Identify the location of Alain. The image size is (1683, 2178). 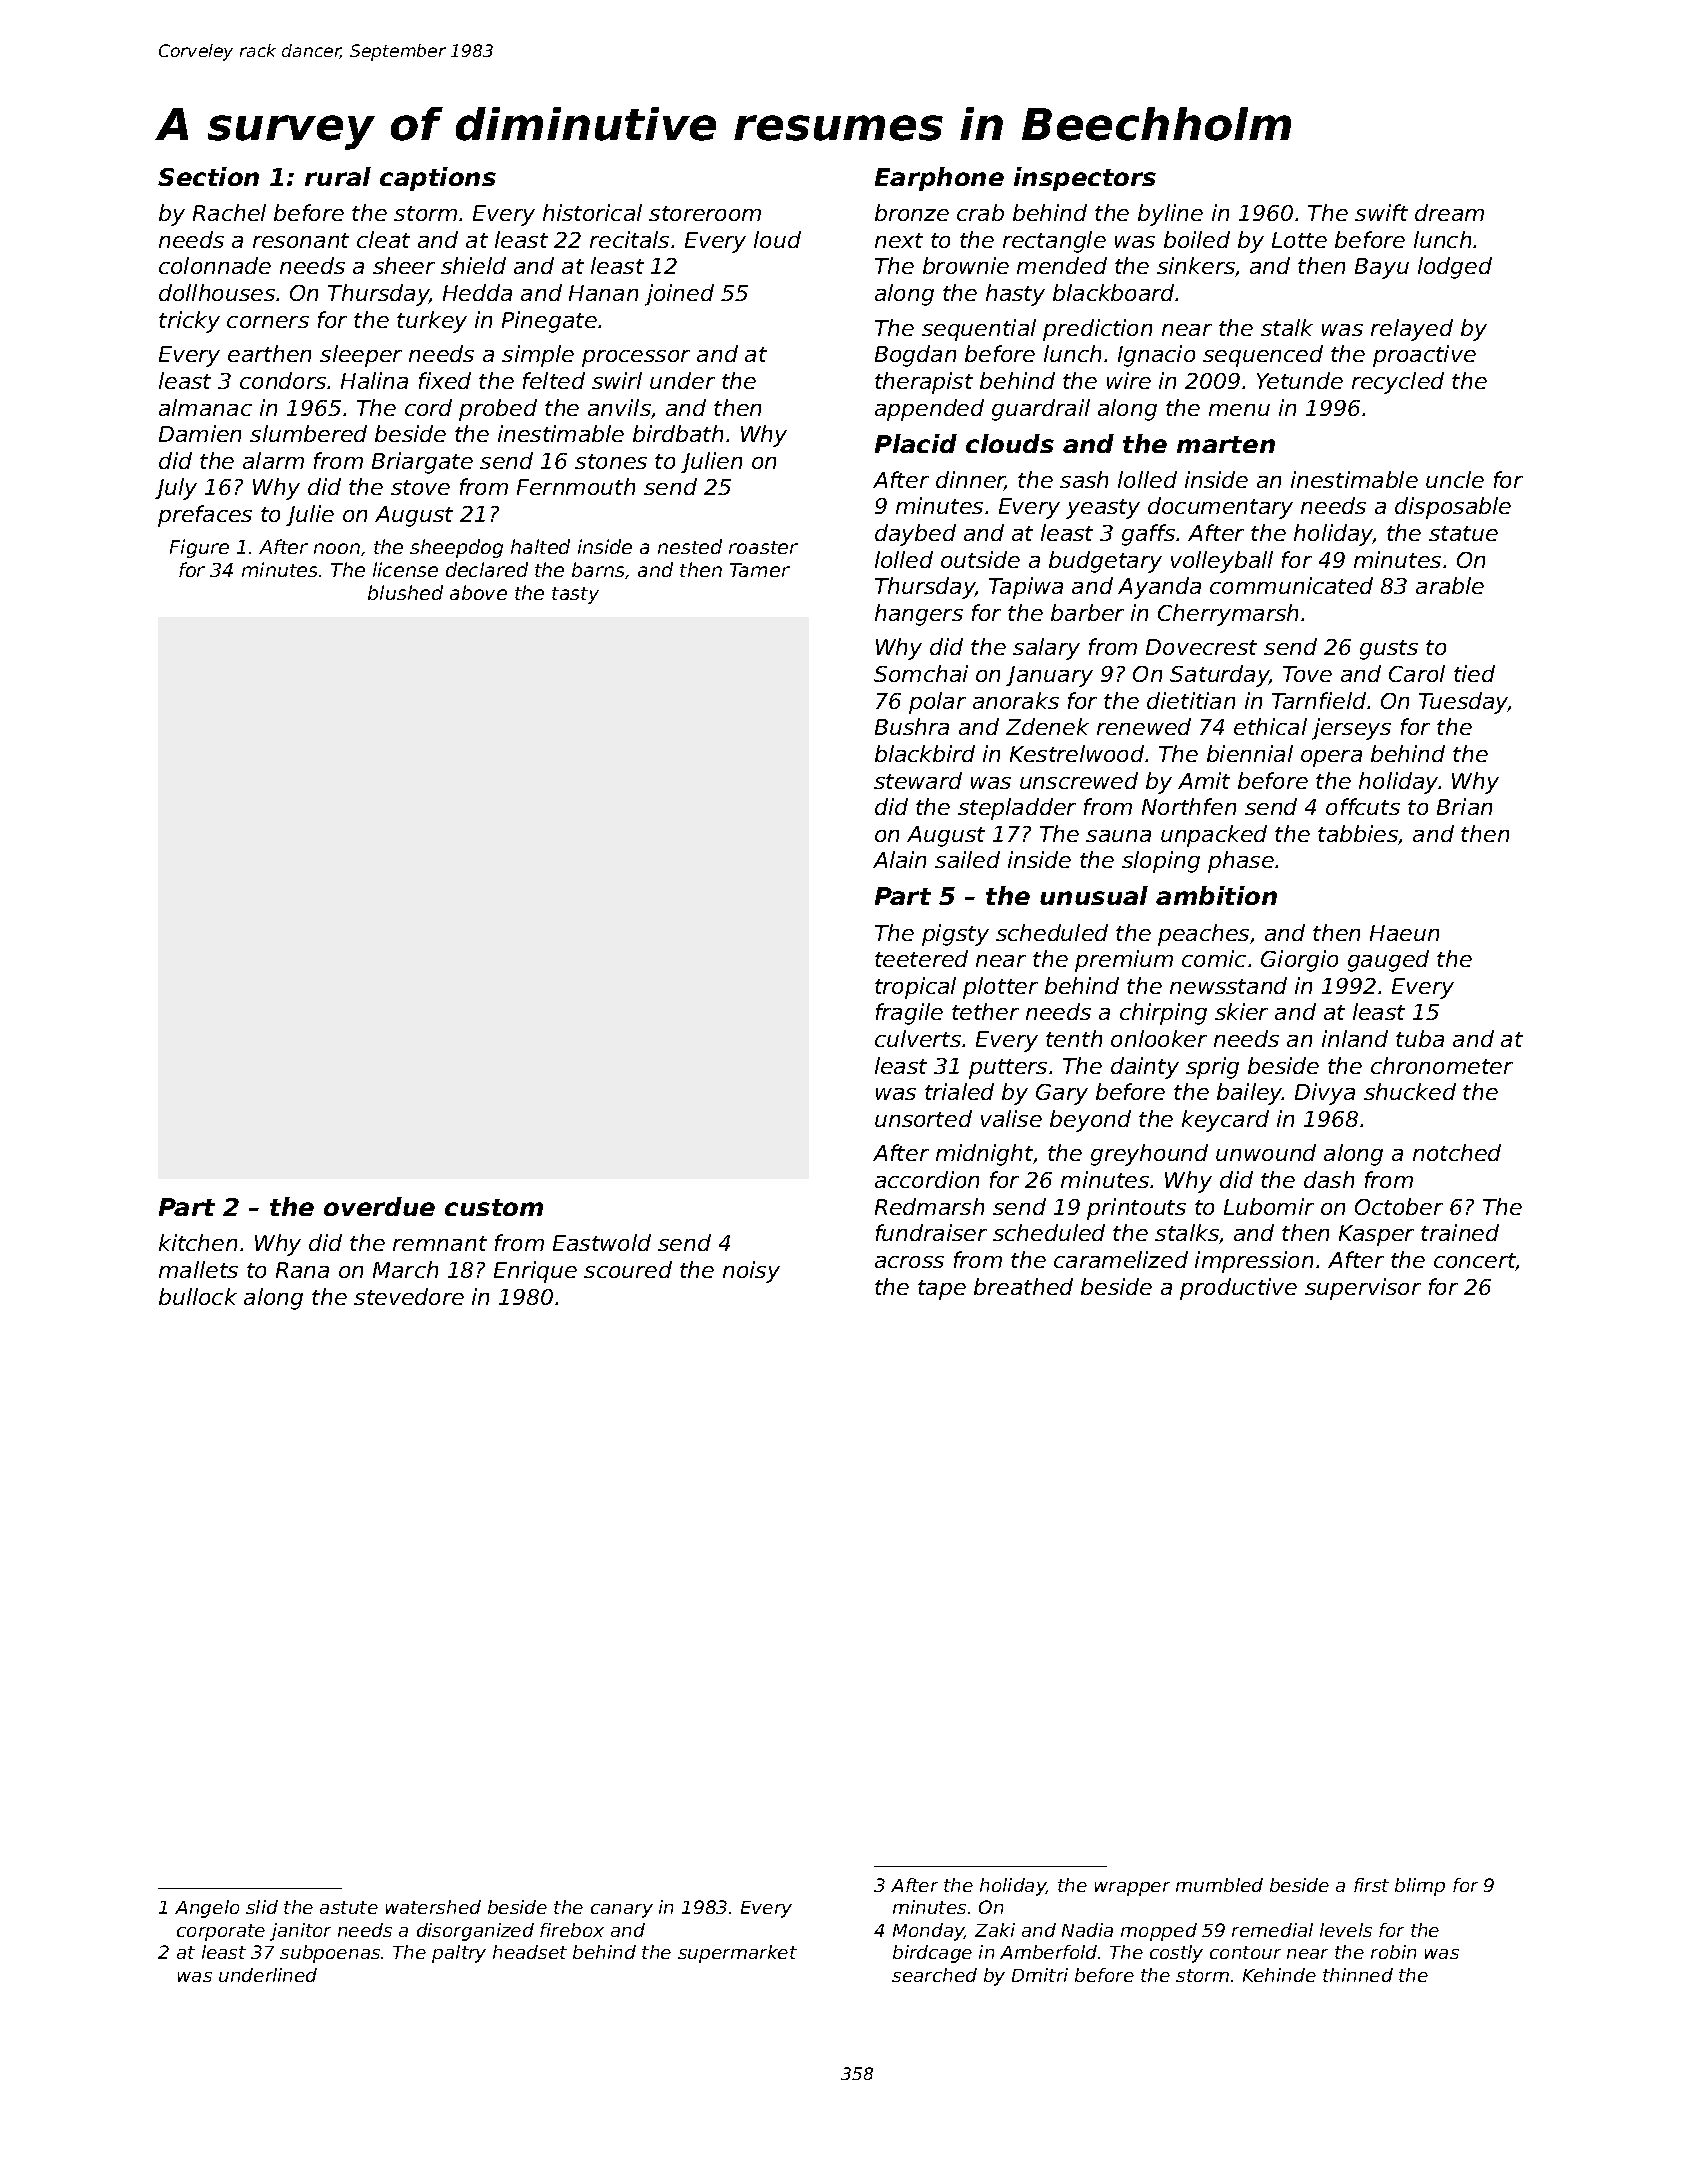
(899, 859).
